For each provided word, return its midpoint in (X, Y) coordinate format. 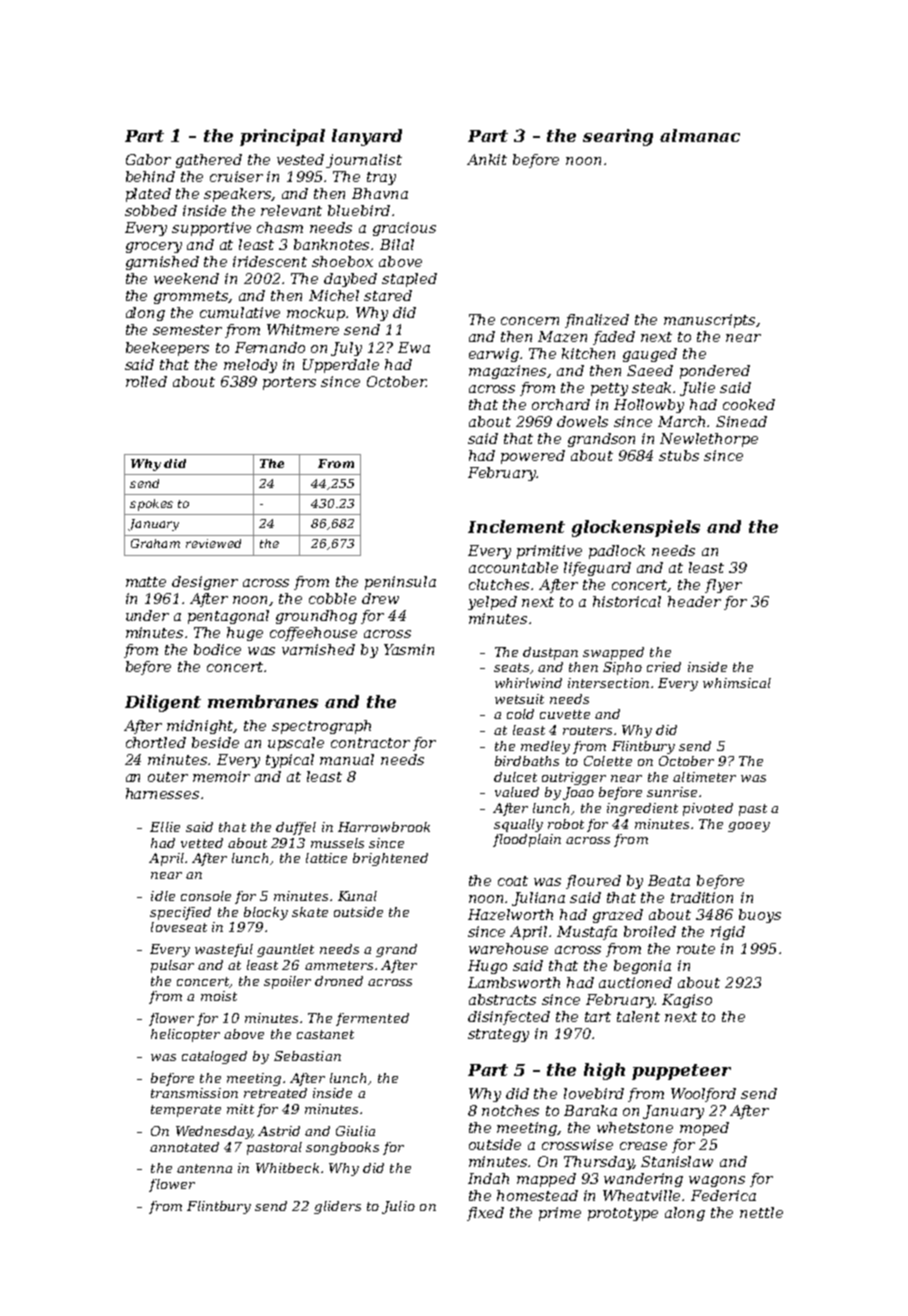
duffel (296, 828)
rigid (728, 933)
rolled (146, 381)
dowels (582, 421)
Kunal (357, 896)
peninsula (400, 583)
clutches (499, 584)
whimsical (737, 683)
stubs (679, 455)
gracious (404, 229)
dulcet (515, 777)
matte (146, 582)
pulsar (172, 966)
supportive (211, 229)
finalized (597, 321)
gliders (337, 1207)
